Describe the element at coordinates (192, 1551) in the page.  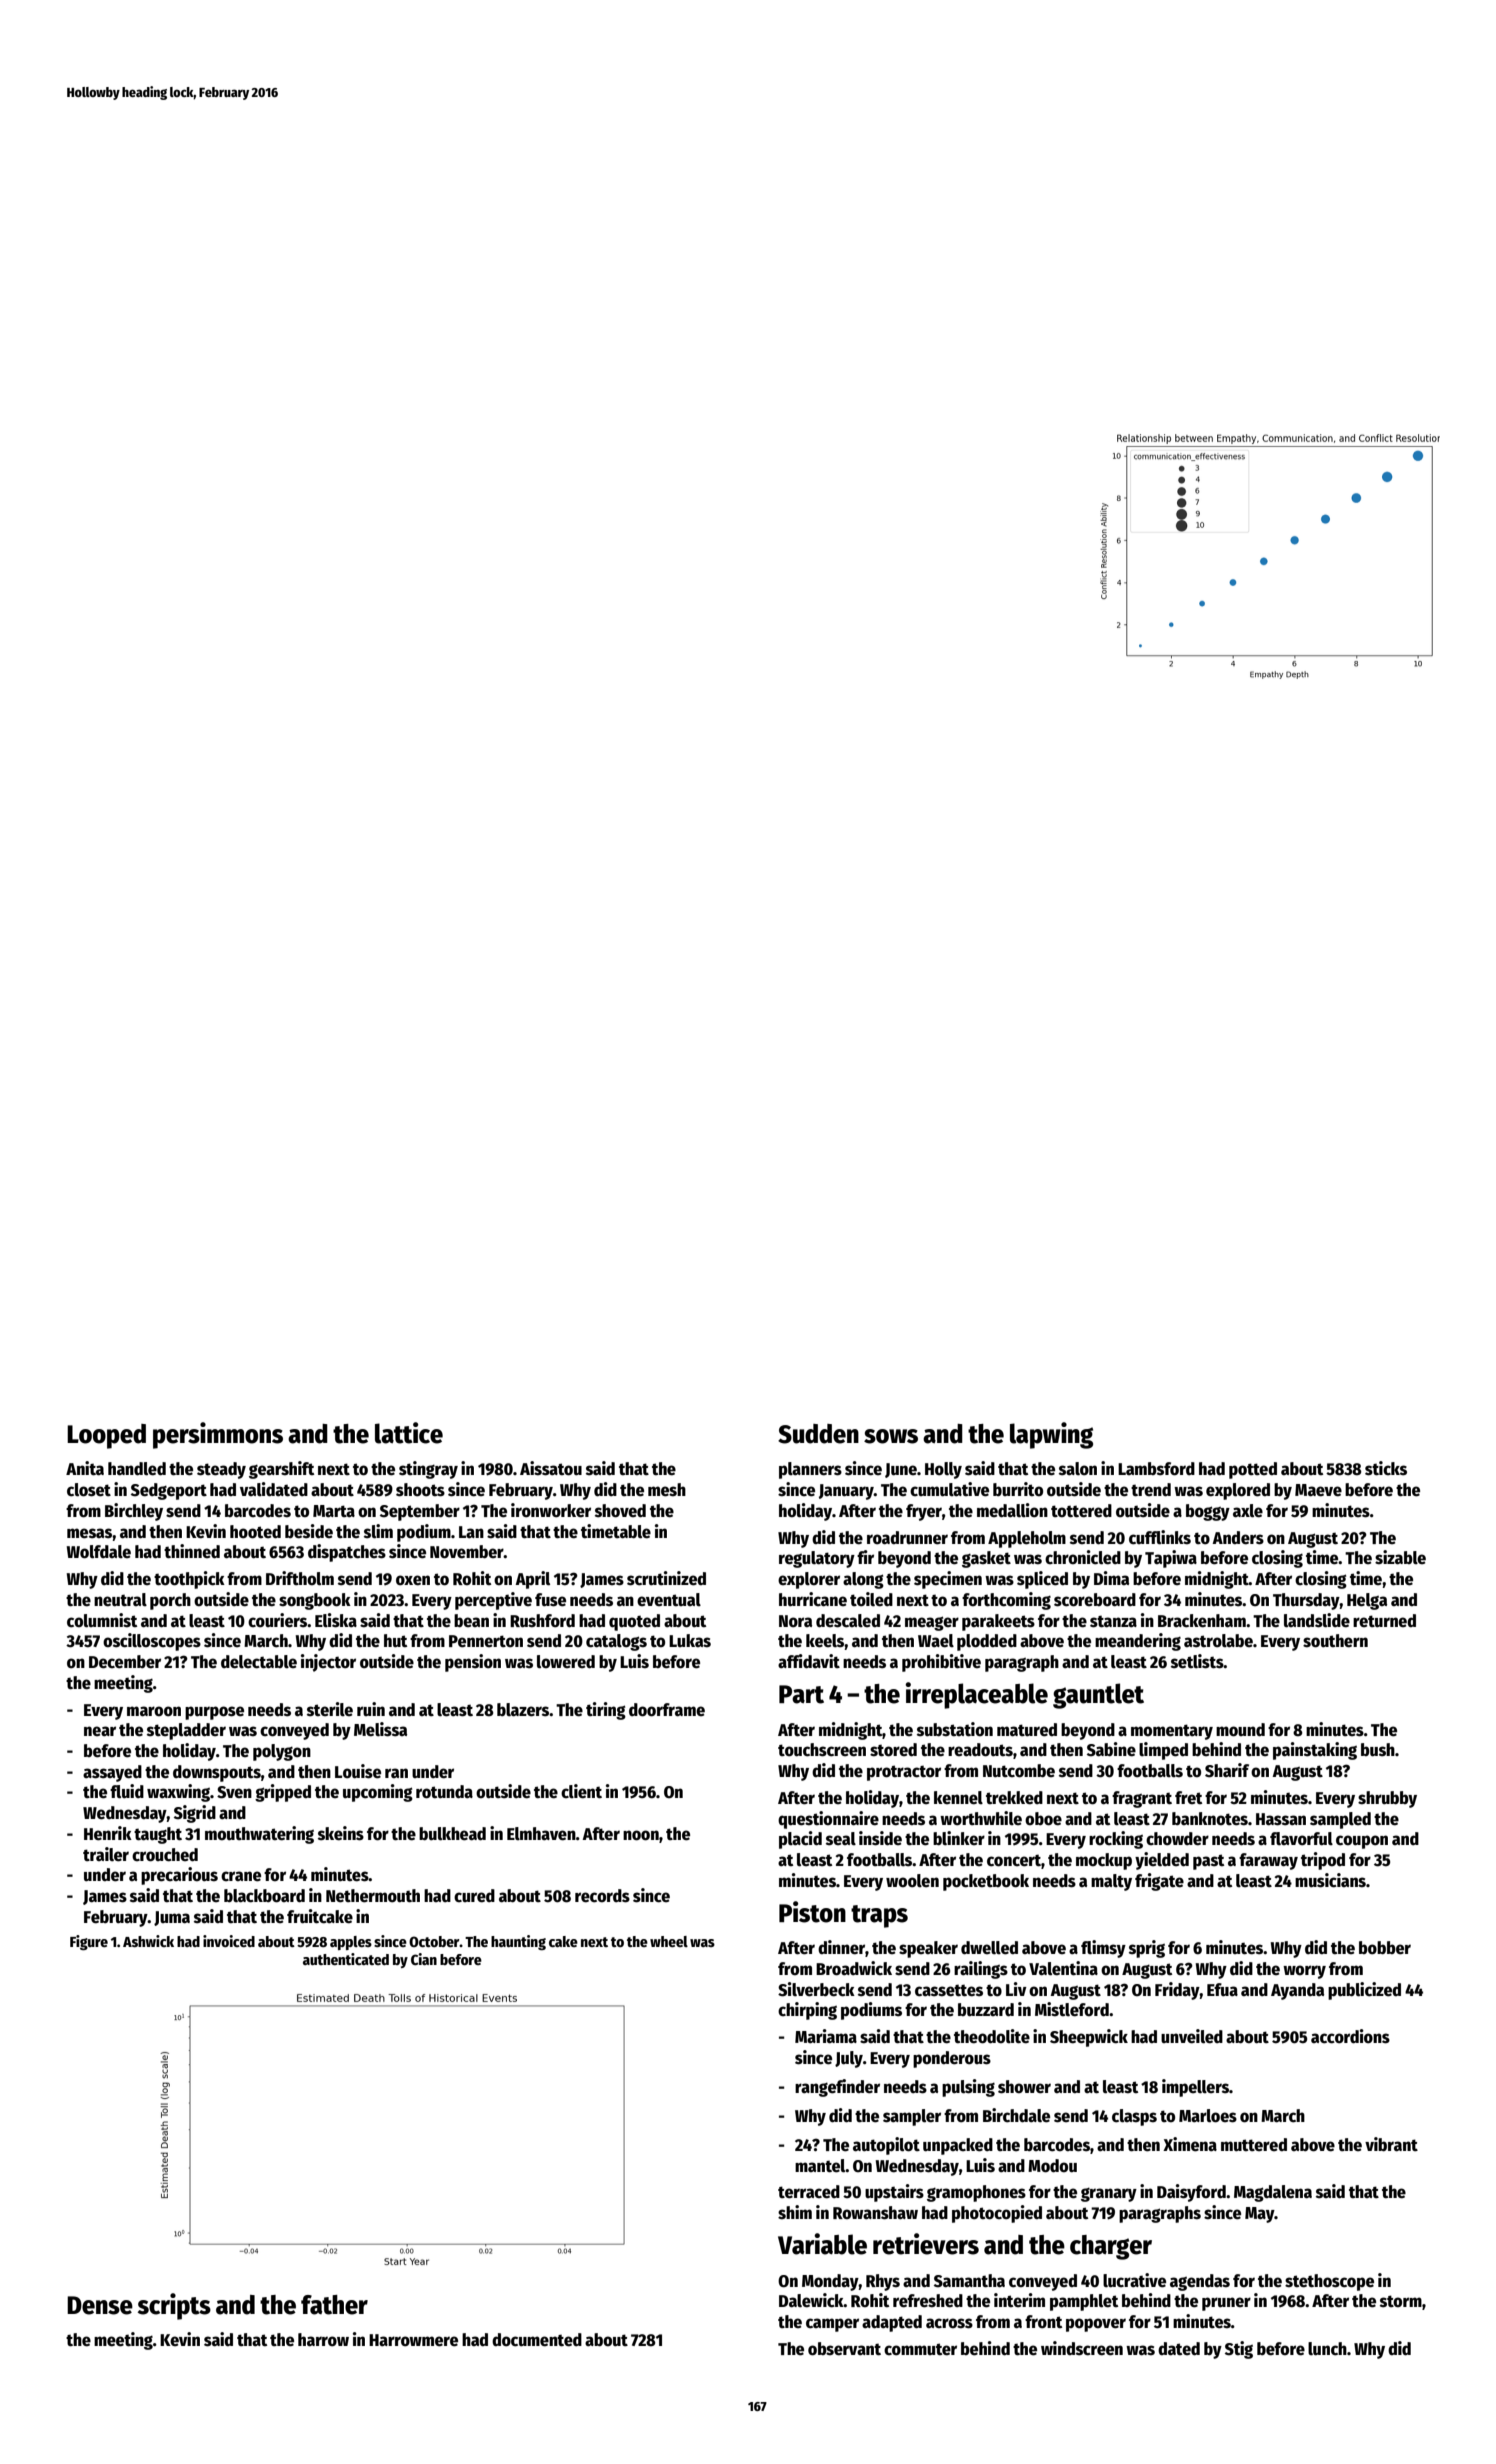
I see `thinned` at that location.
